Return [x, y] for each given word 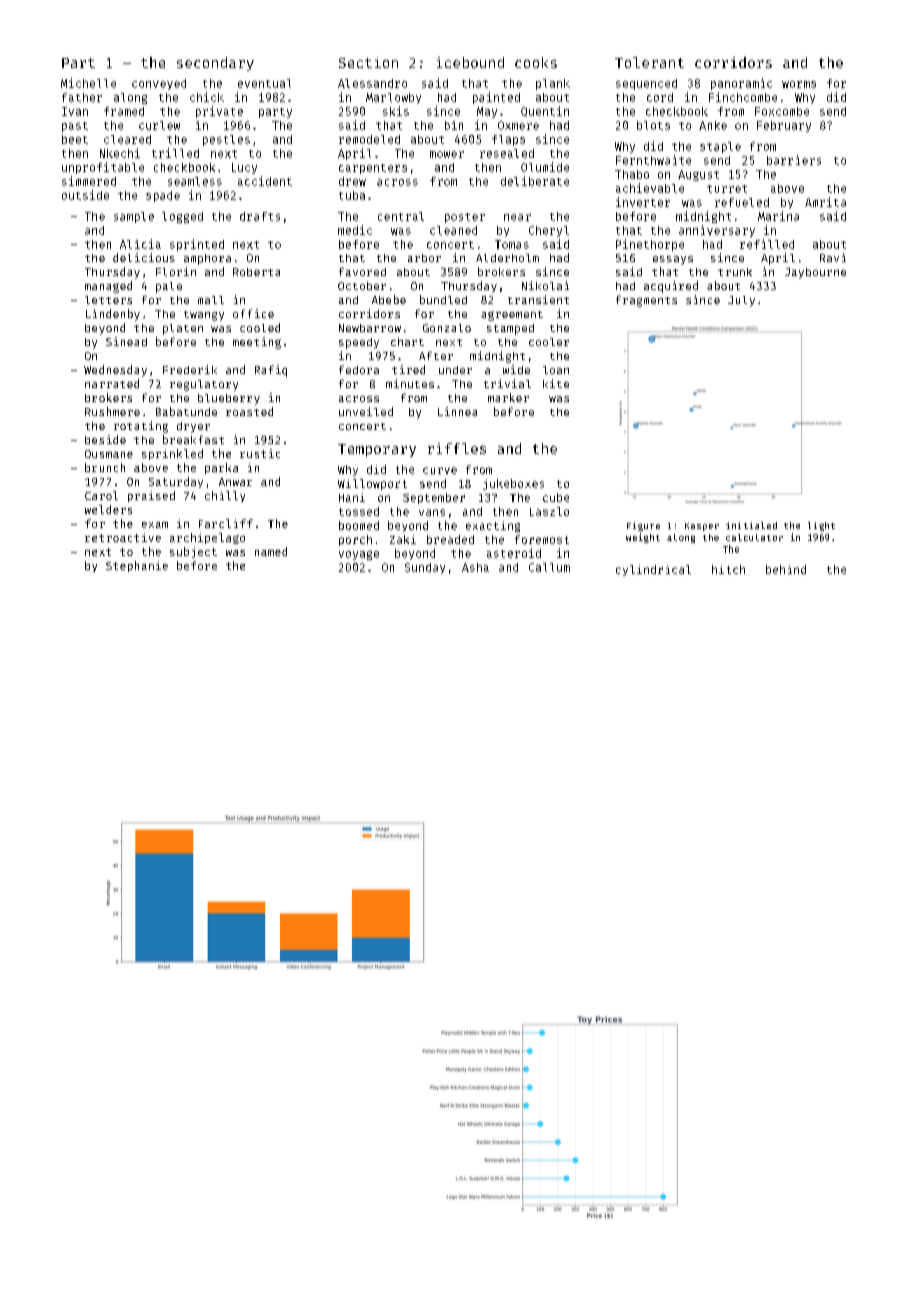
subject [193, 552]
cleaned [453, 230]
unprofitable [103, 168]
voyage [359, 555]
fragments [646, 301]
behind [786, 569]
